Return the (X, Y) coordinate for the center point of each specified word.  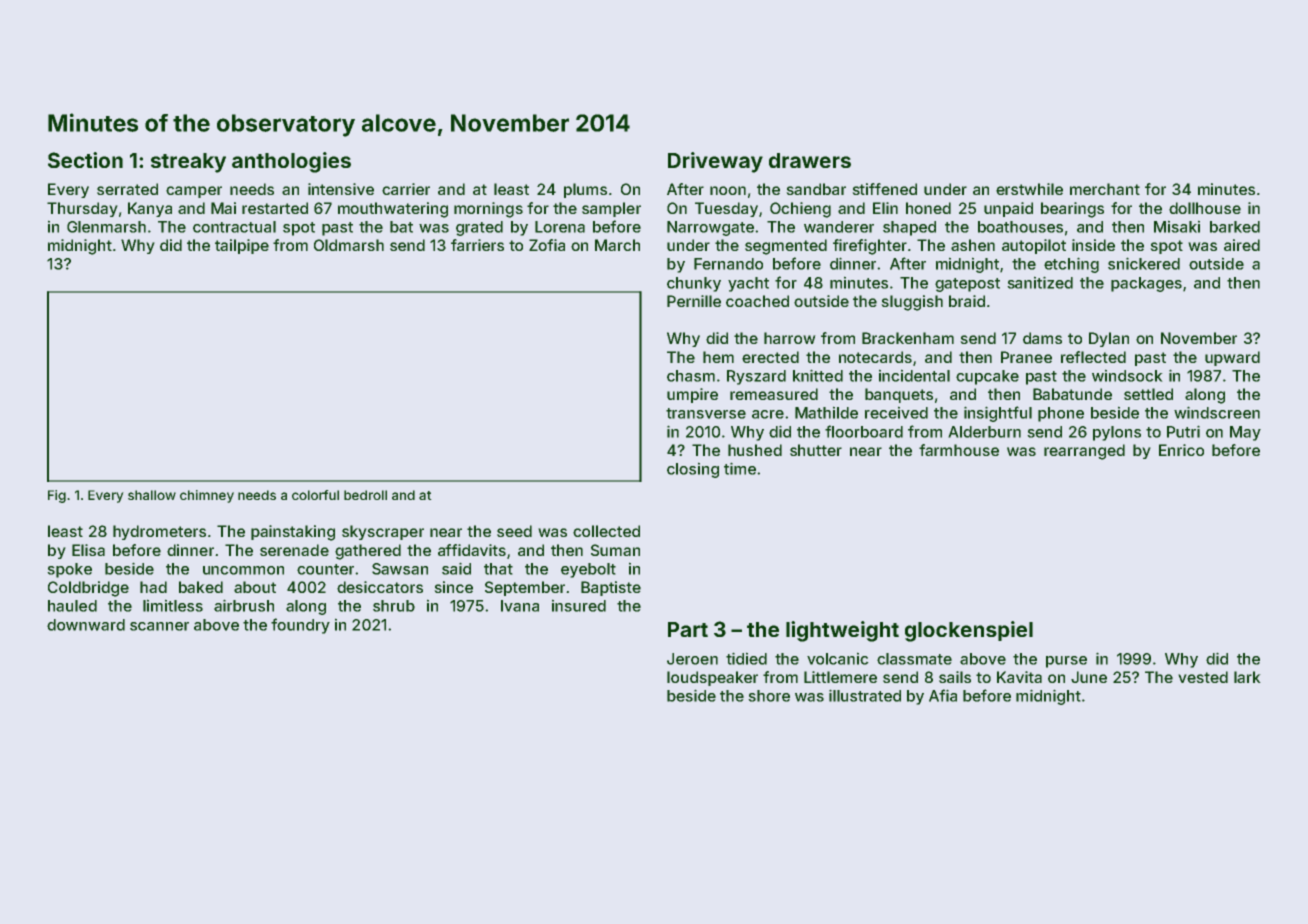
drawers (810, 160)
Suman (615, 550)
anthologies (291, 162)
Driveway (715, 162)
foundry (300, 626)
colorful (315, 495)
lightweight (842, 631)
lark (1247, 677)
